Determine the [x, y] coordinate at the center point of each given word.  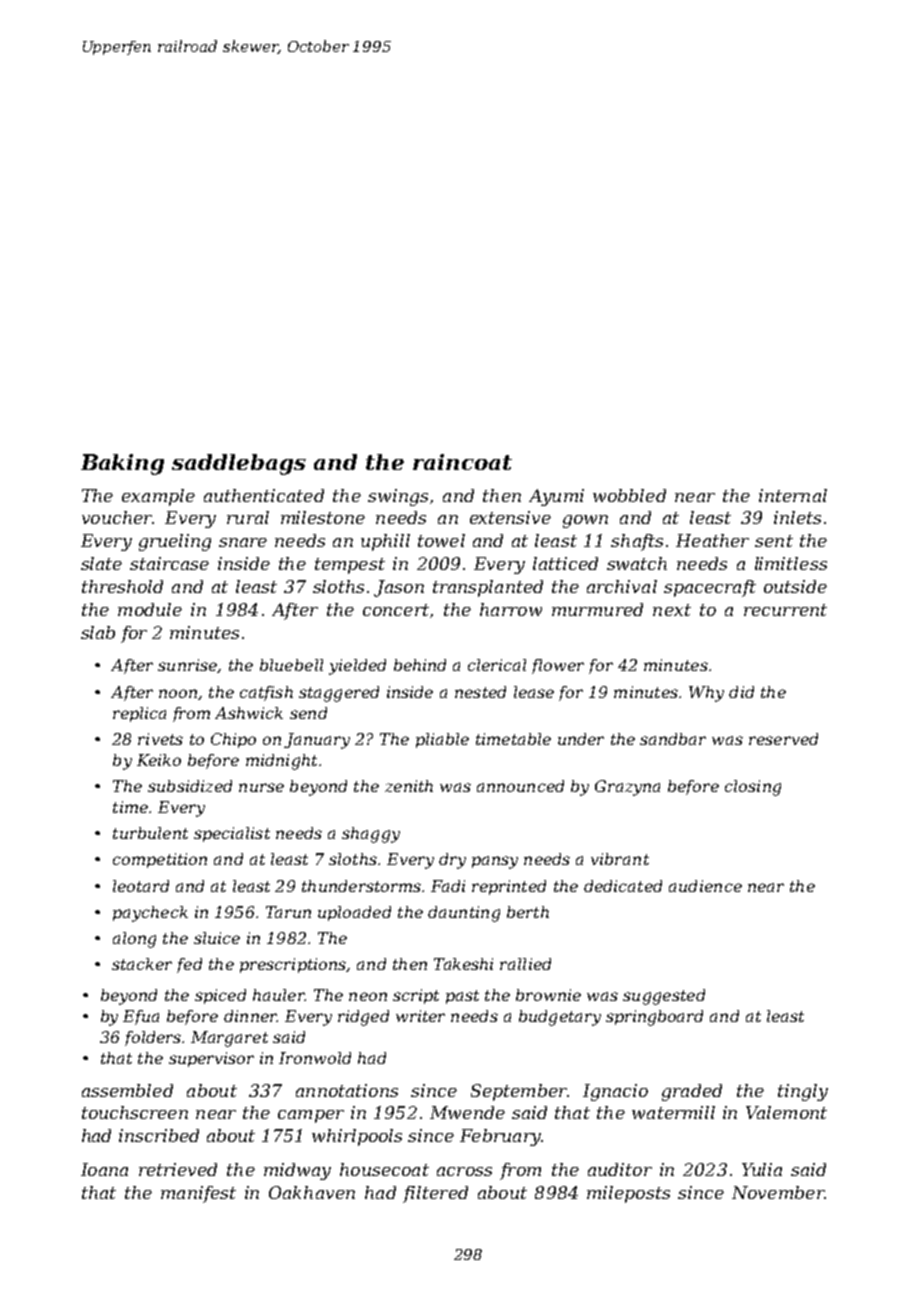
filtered [435, 1194]
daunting [464, 914]
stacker [142, 964]
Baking [122, 464]
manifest [198, 1194]
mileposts [628, 1194]
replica [139, 714]
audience [705, 886]
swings [398, 497]
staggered [339, 694]
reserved [783, 739]
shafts [637, 542]
